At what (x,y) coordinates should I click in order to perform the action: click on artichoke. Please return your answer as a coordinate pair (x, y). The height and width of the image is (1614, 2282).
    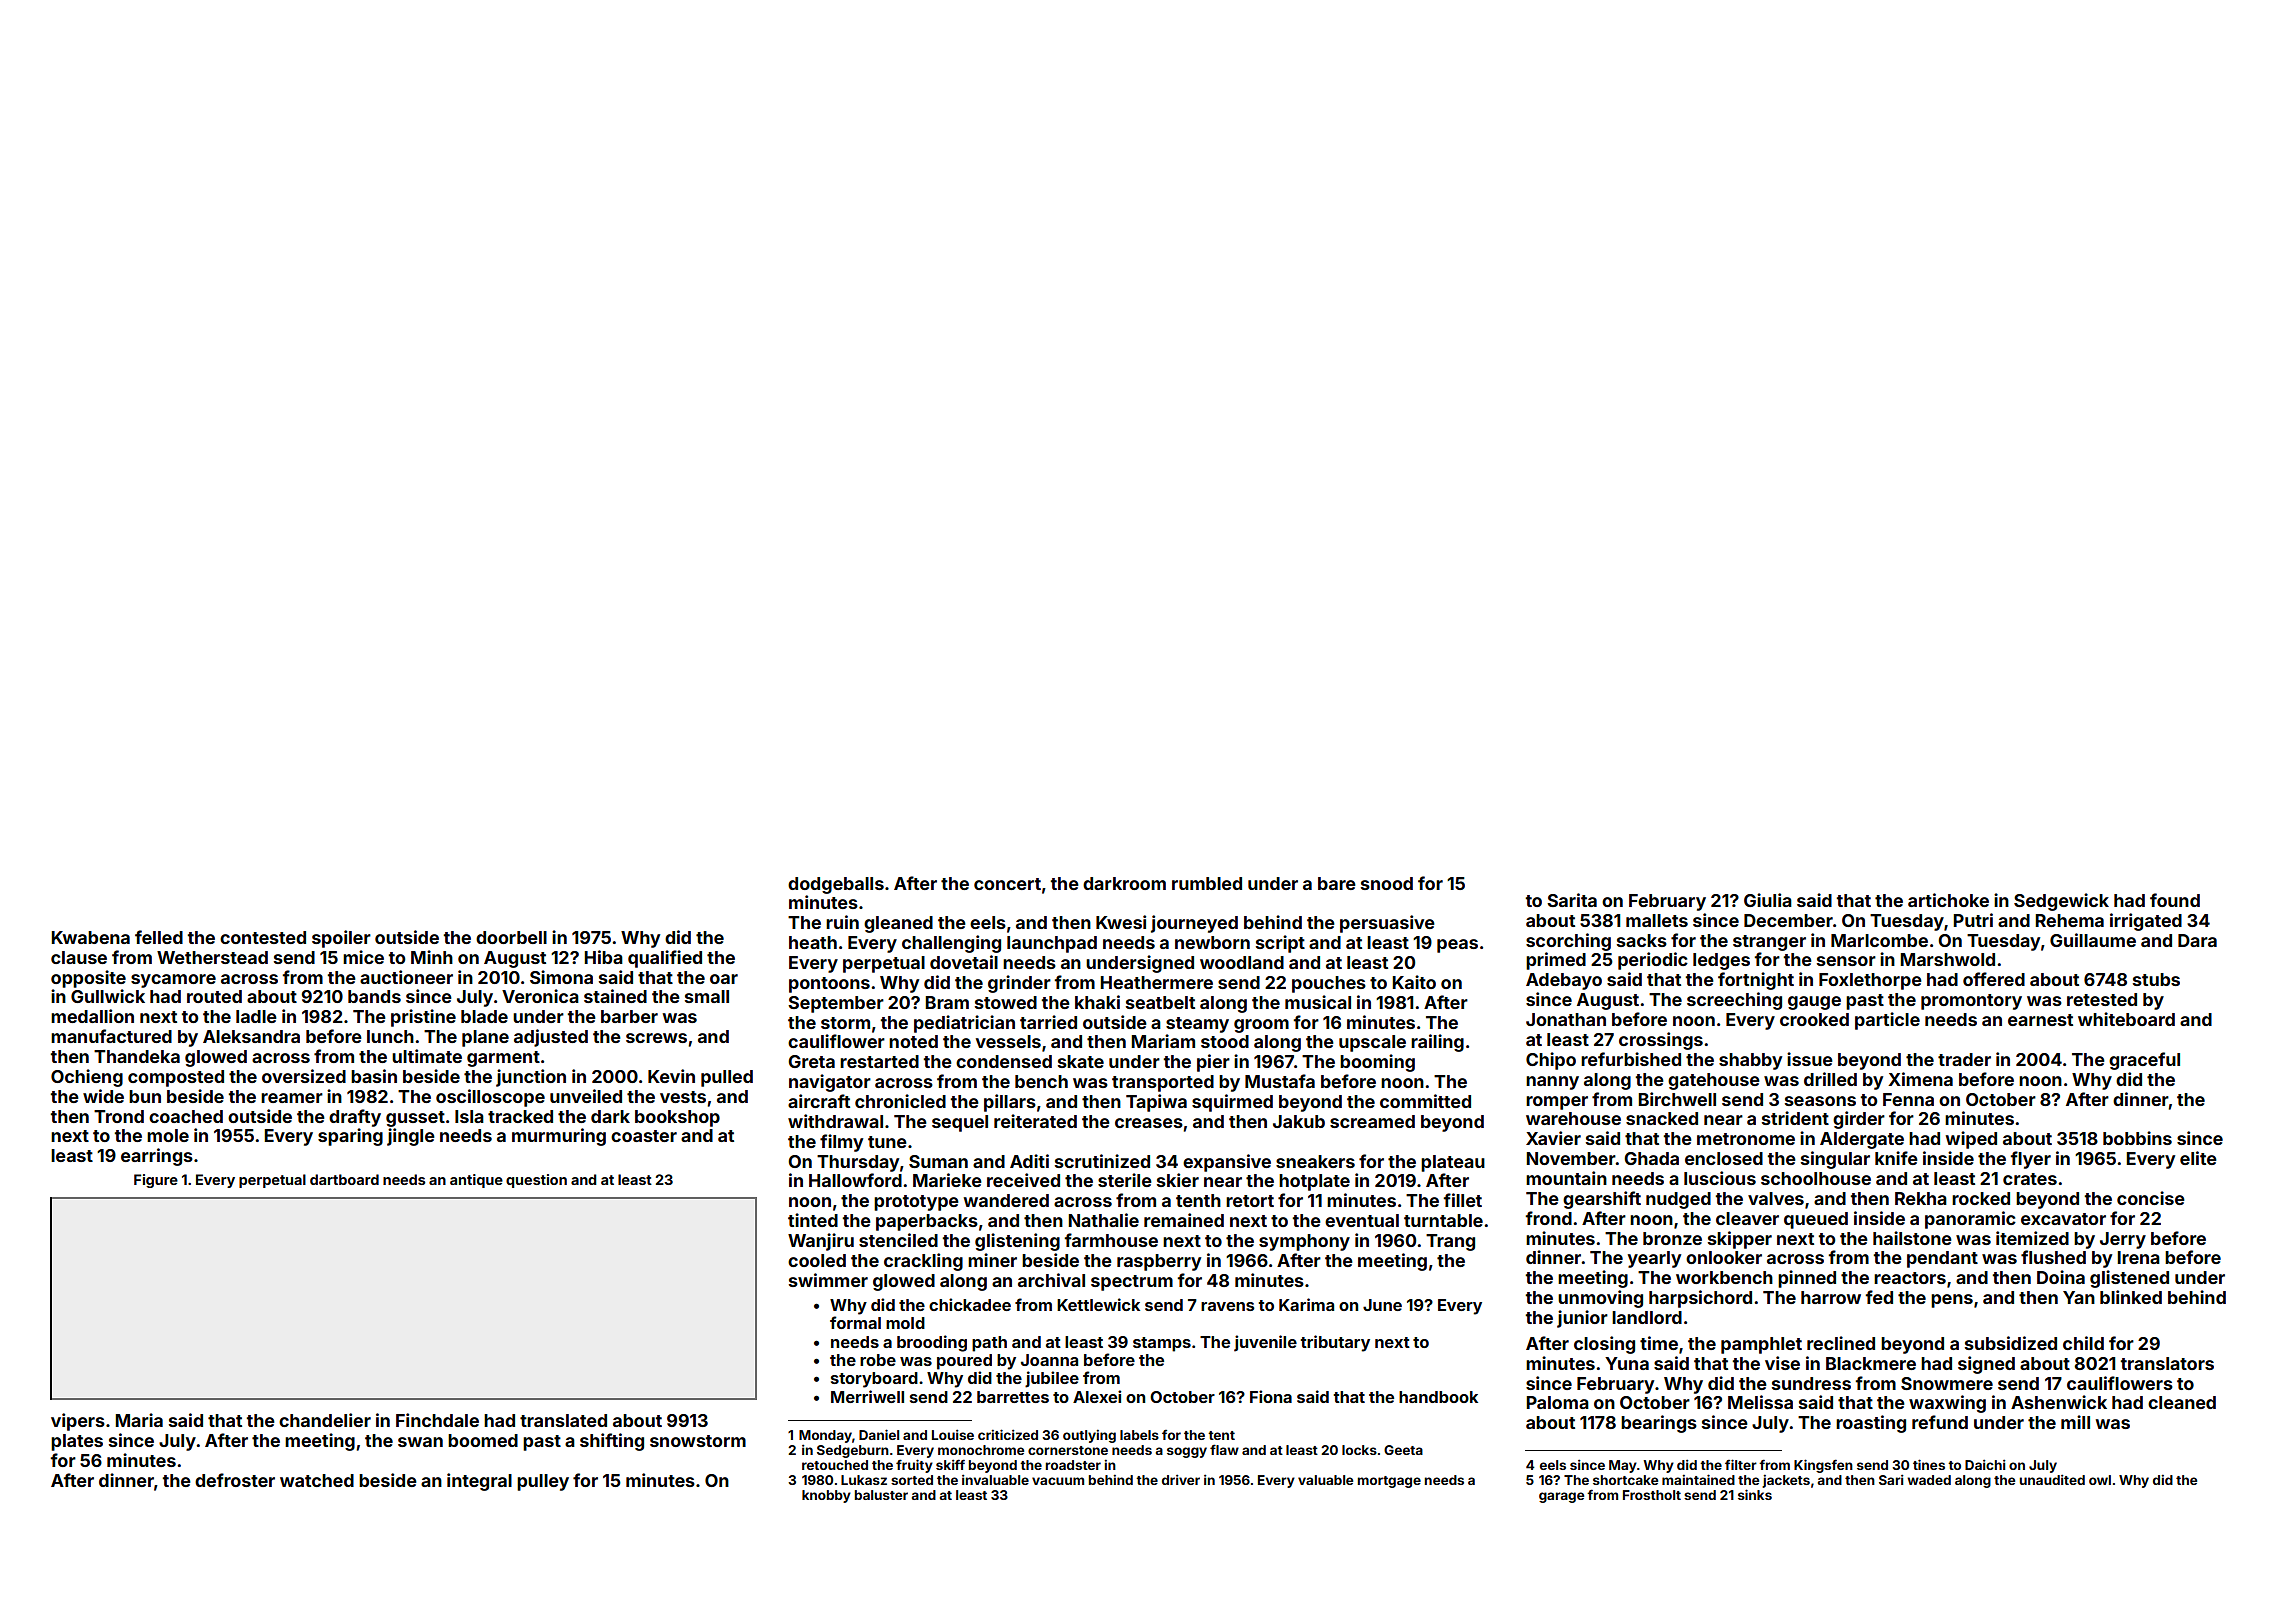
    Looking at the image, I should click on (1948, 900).
